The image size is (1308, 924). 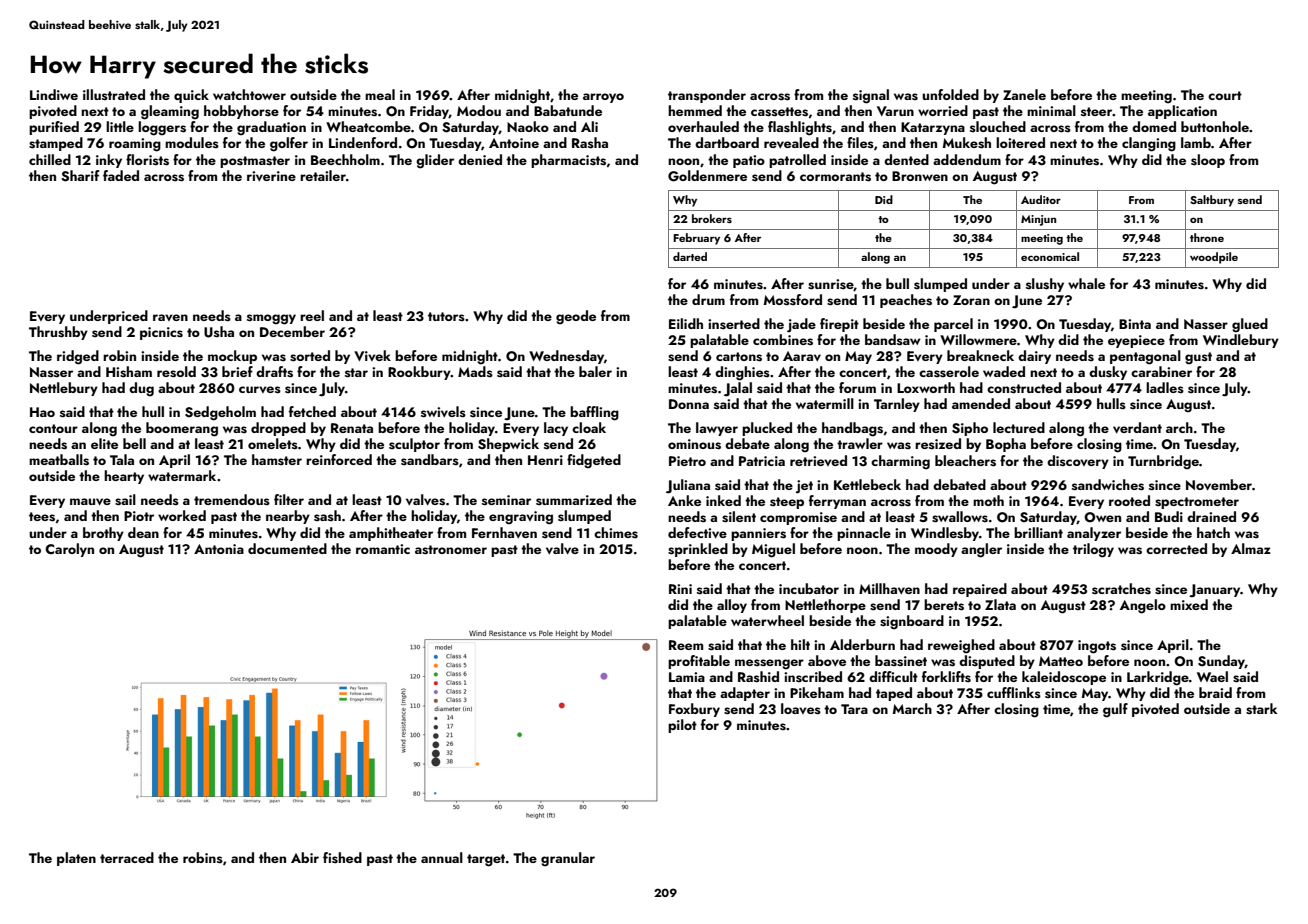 What do you see at coordinates (690, 256) in the page?
I see `darted` at bounding box center [690, 256].
